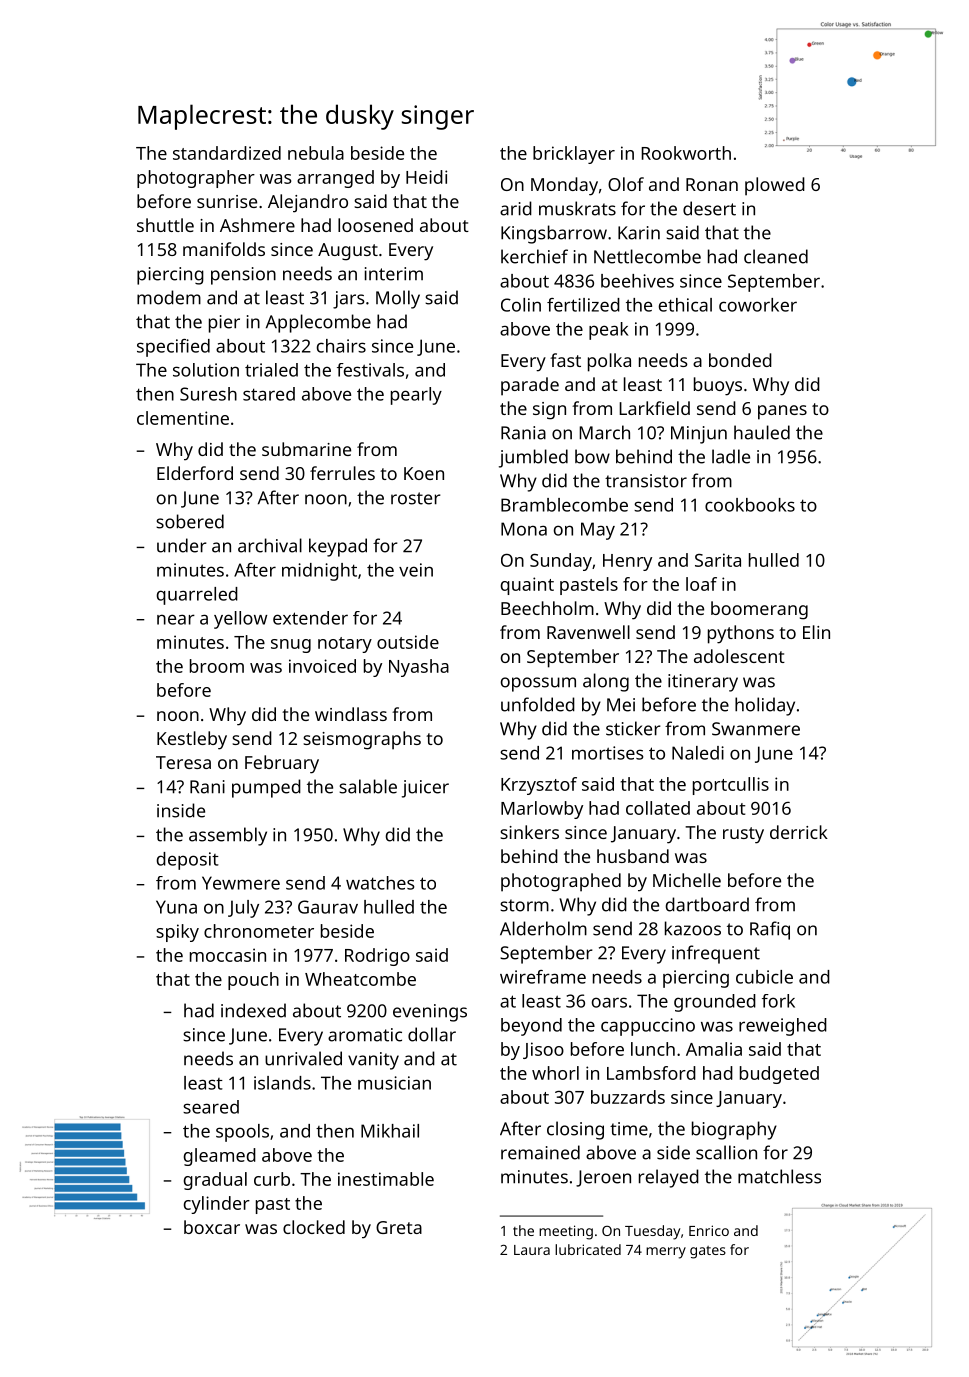 The image size is (969, 1377). What do you see at coordinates (215, 1181) in the screenshot?
I see `gradual` at bounding box center [215, 1181].
